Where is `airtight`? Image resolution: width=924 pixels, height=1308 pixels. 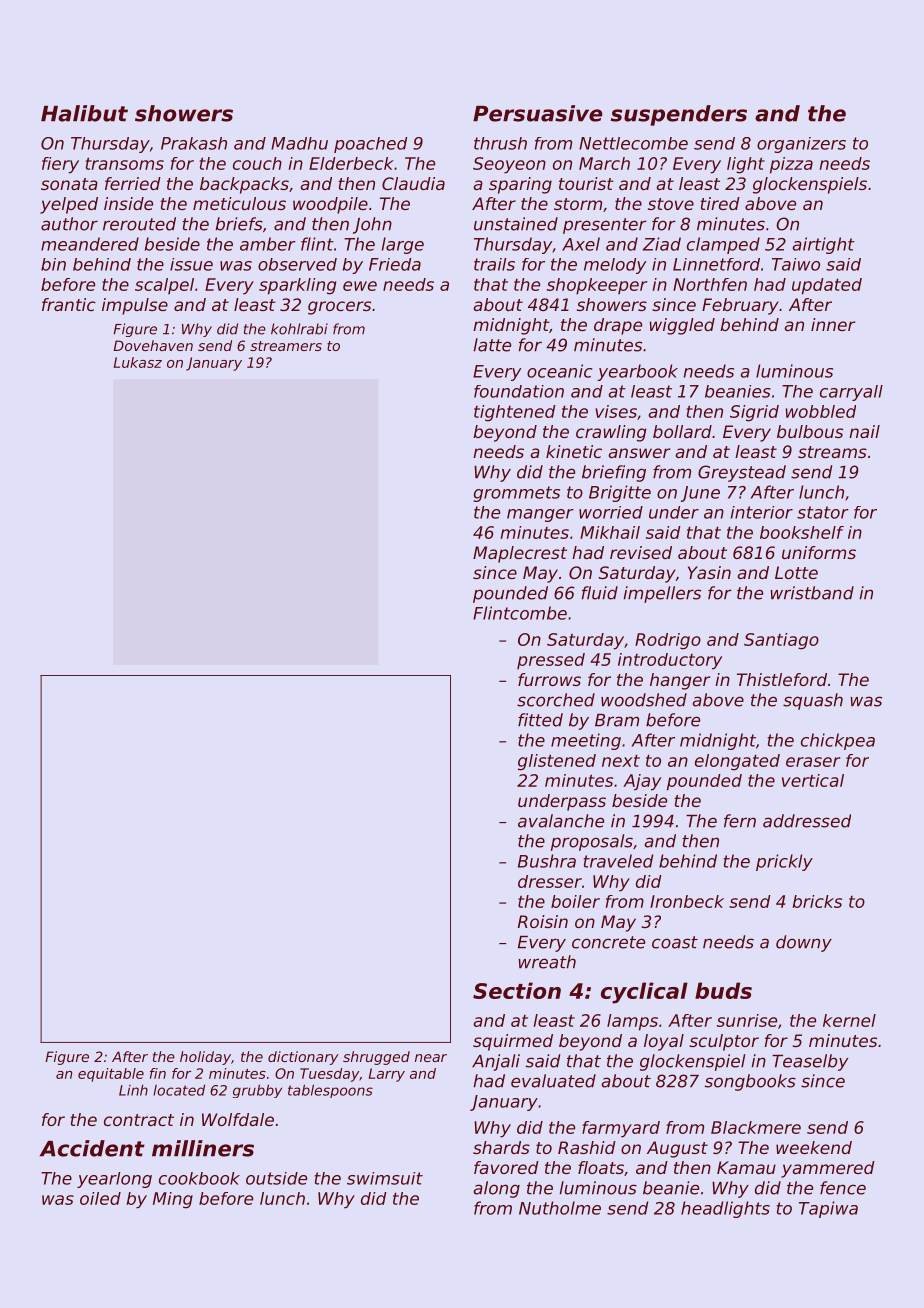
airtight is located at coordinates (824, 245).
